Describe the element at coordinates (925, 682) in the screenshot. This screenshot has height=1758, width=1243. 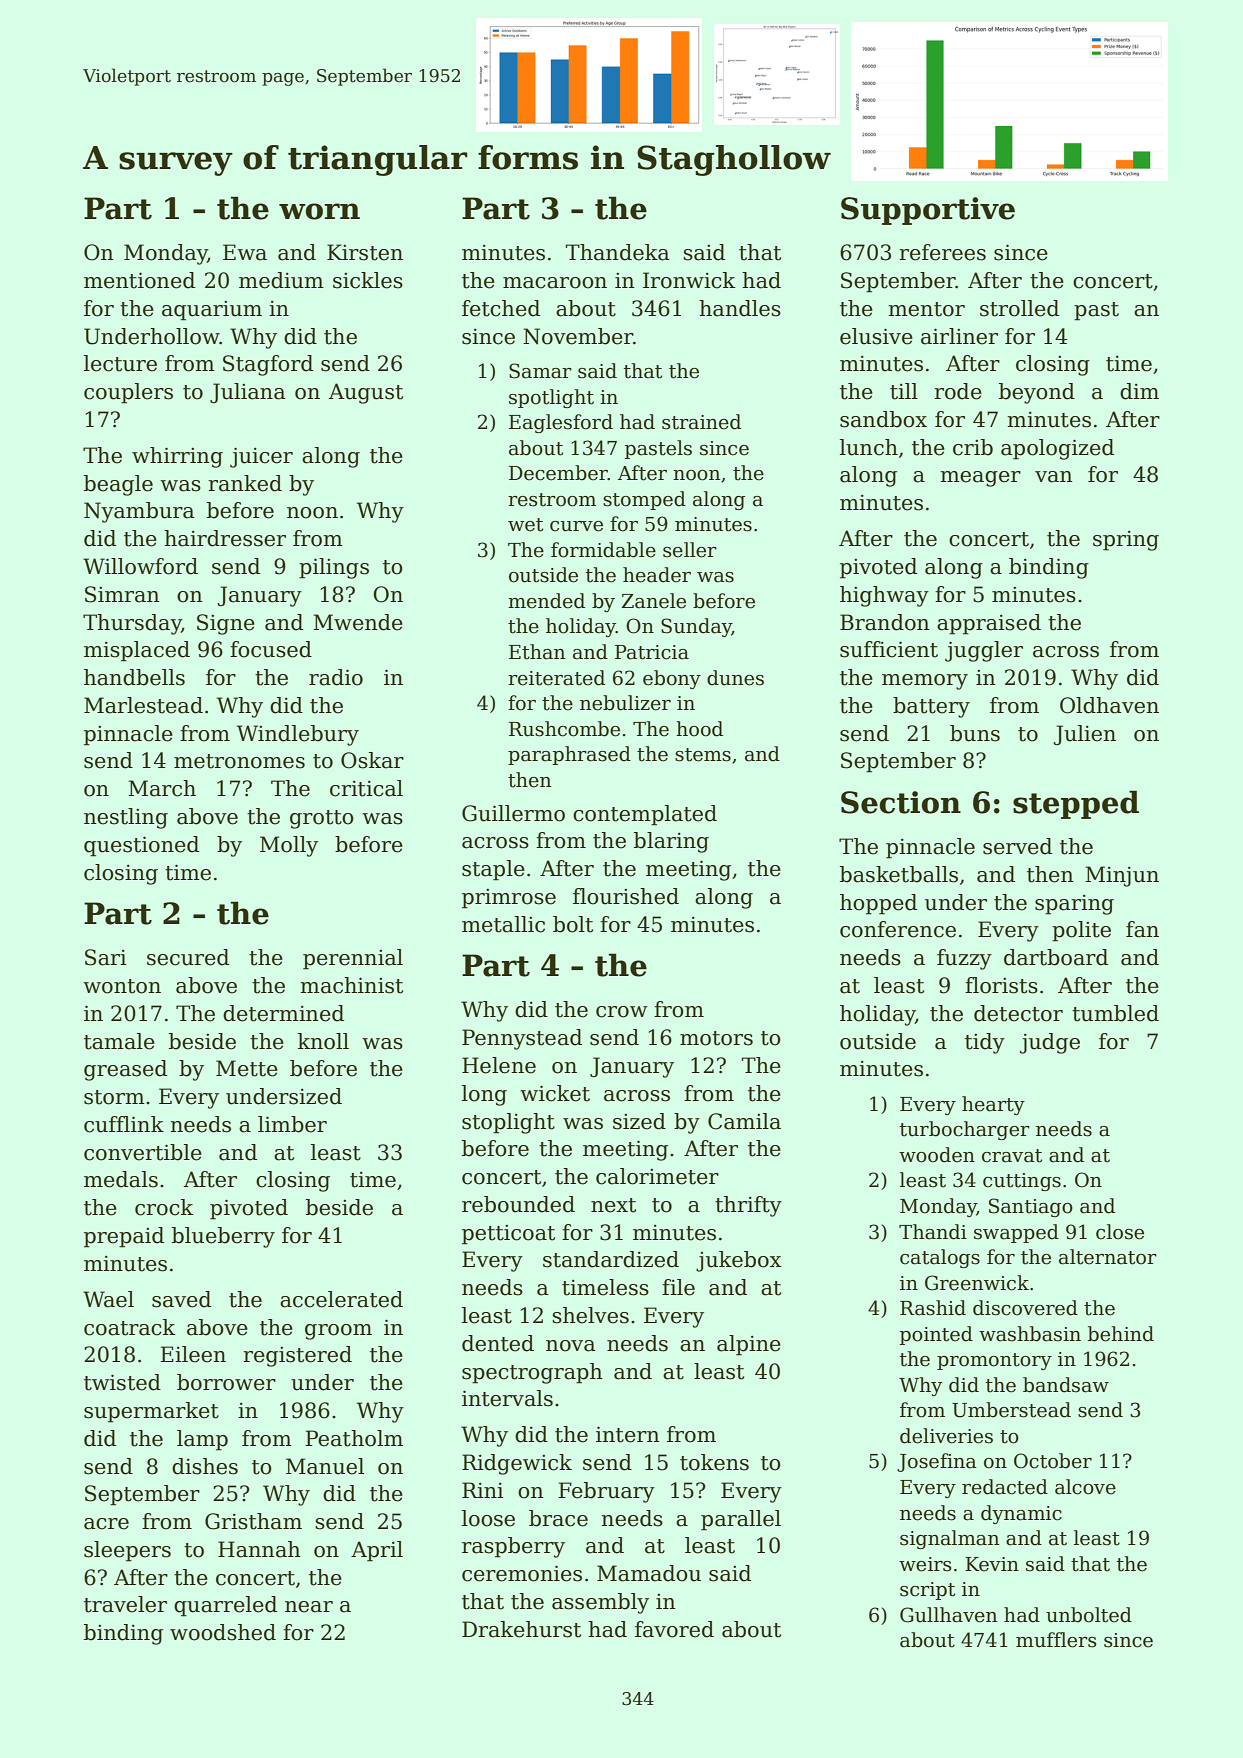
I see `memory` at that location.
